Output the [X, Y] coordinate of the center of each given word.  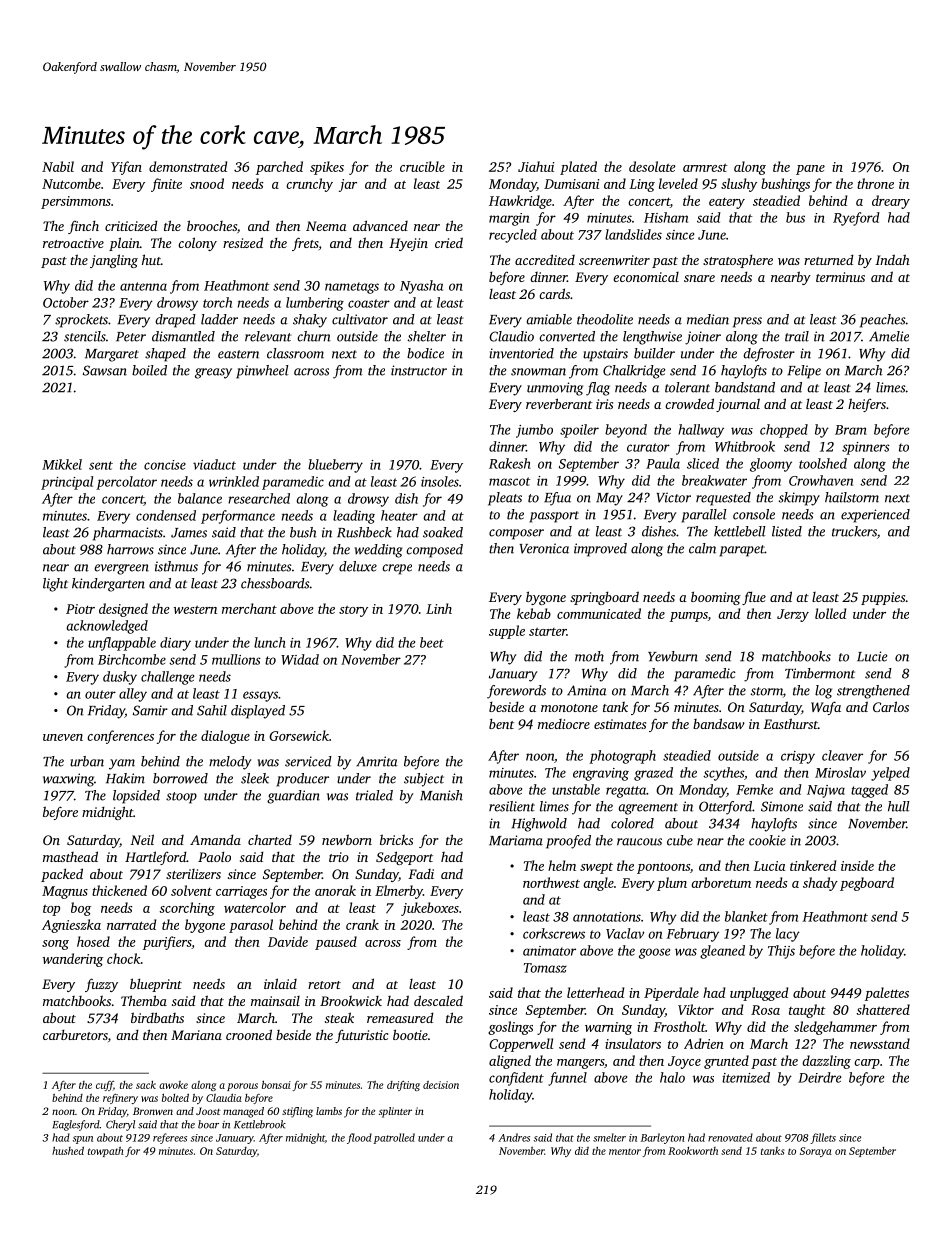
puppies [883, 598]
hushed [68, 1150]
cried [449, 242]
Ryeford [856, 219]
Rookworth [693, 1151]
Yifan [126, 168]
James [189, 533]
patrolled [394, 1138]
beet [432, 642]
